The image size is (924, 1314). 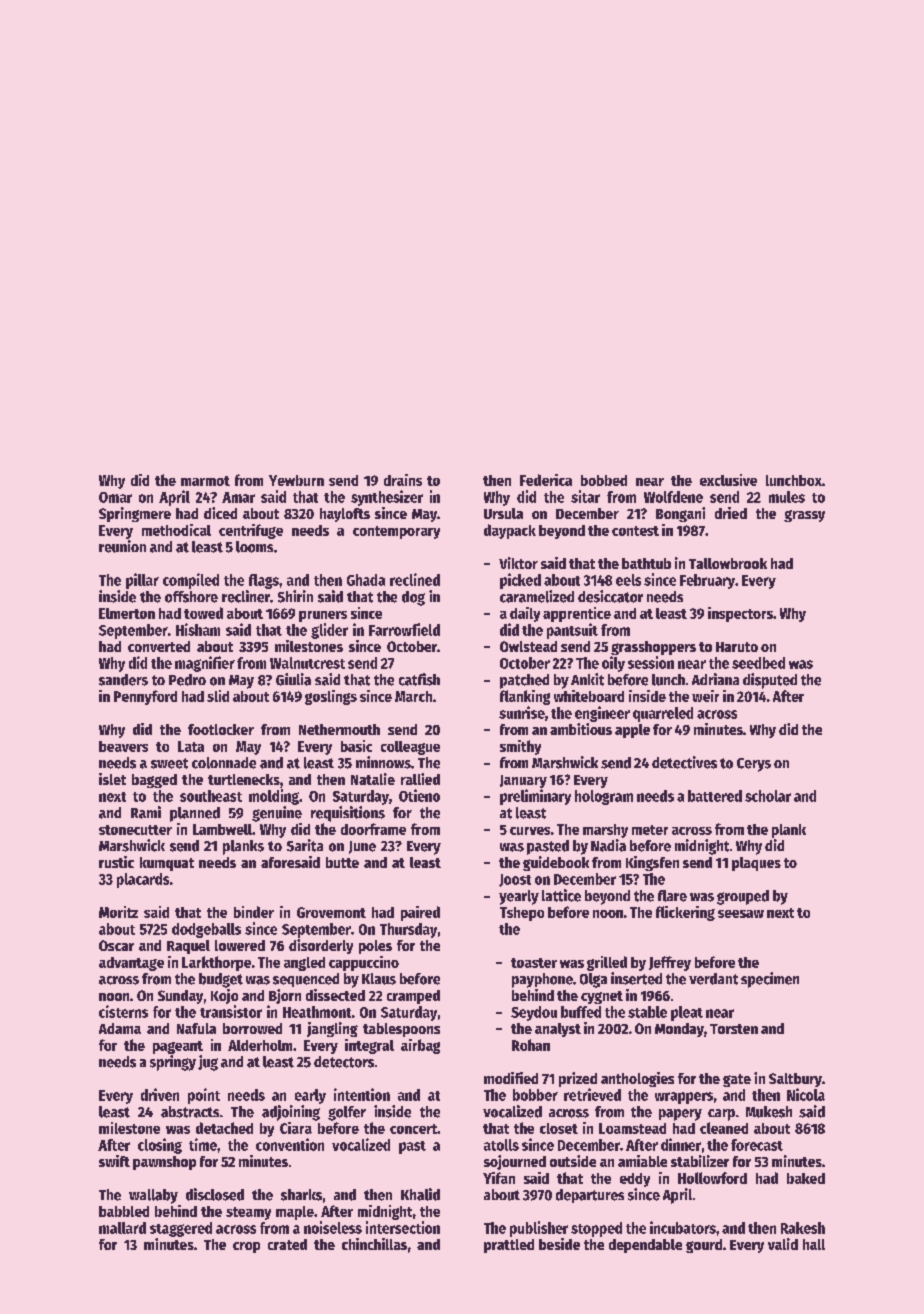 I want to click on Mukesh, so click(x=769, y=1112).
